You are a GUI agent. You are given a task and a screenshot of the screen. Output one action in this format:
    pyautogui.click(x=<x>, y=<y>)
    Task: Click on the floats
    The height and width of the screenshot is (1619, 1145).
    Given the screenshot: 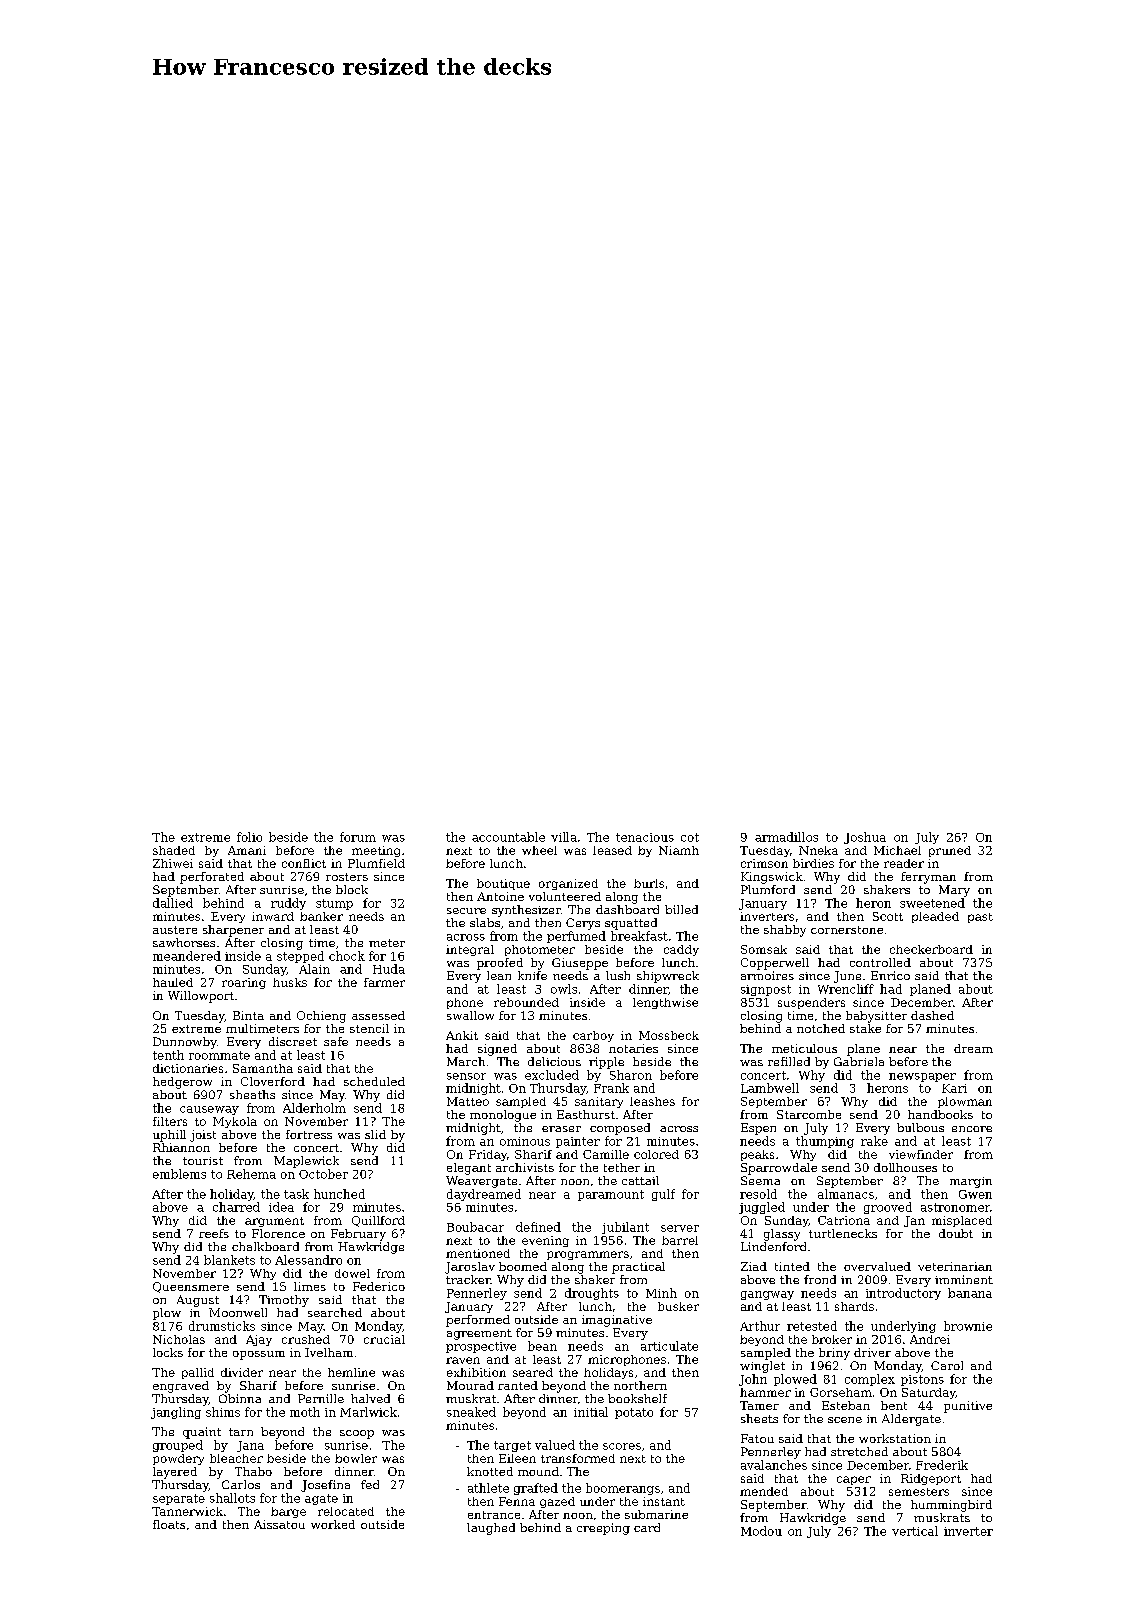 What is the action you would take?
    pyautogui.click(x=169, y=1524)
